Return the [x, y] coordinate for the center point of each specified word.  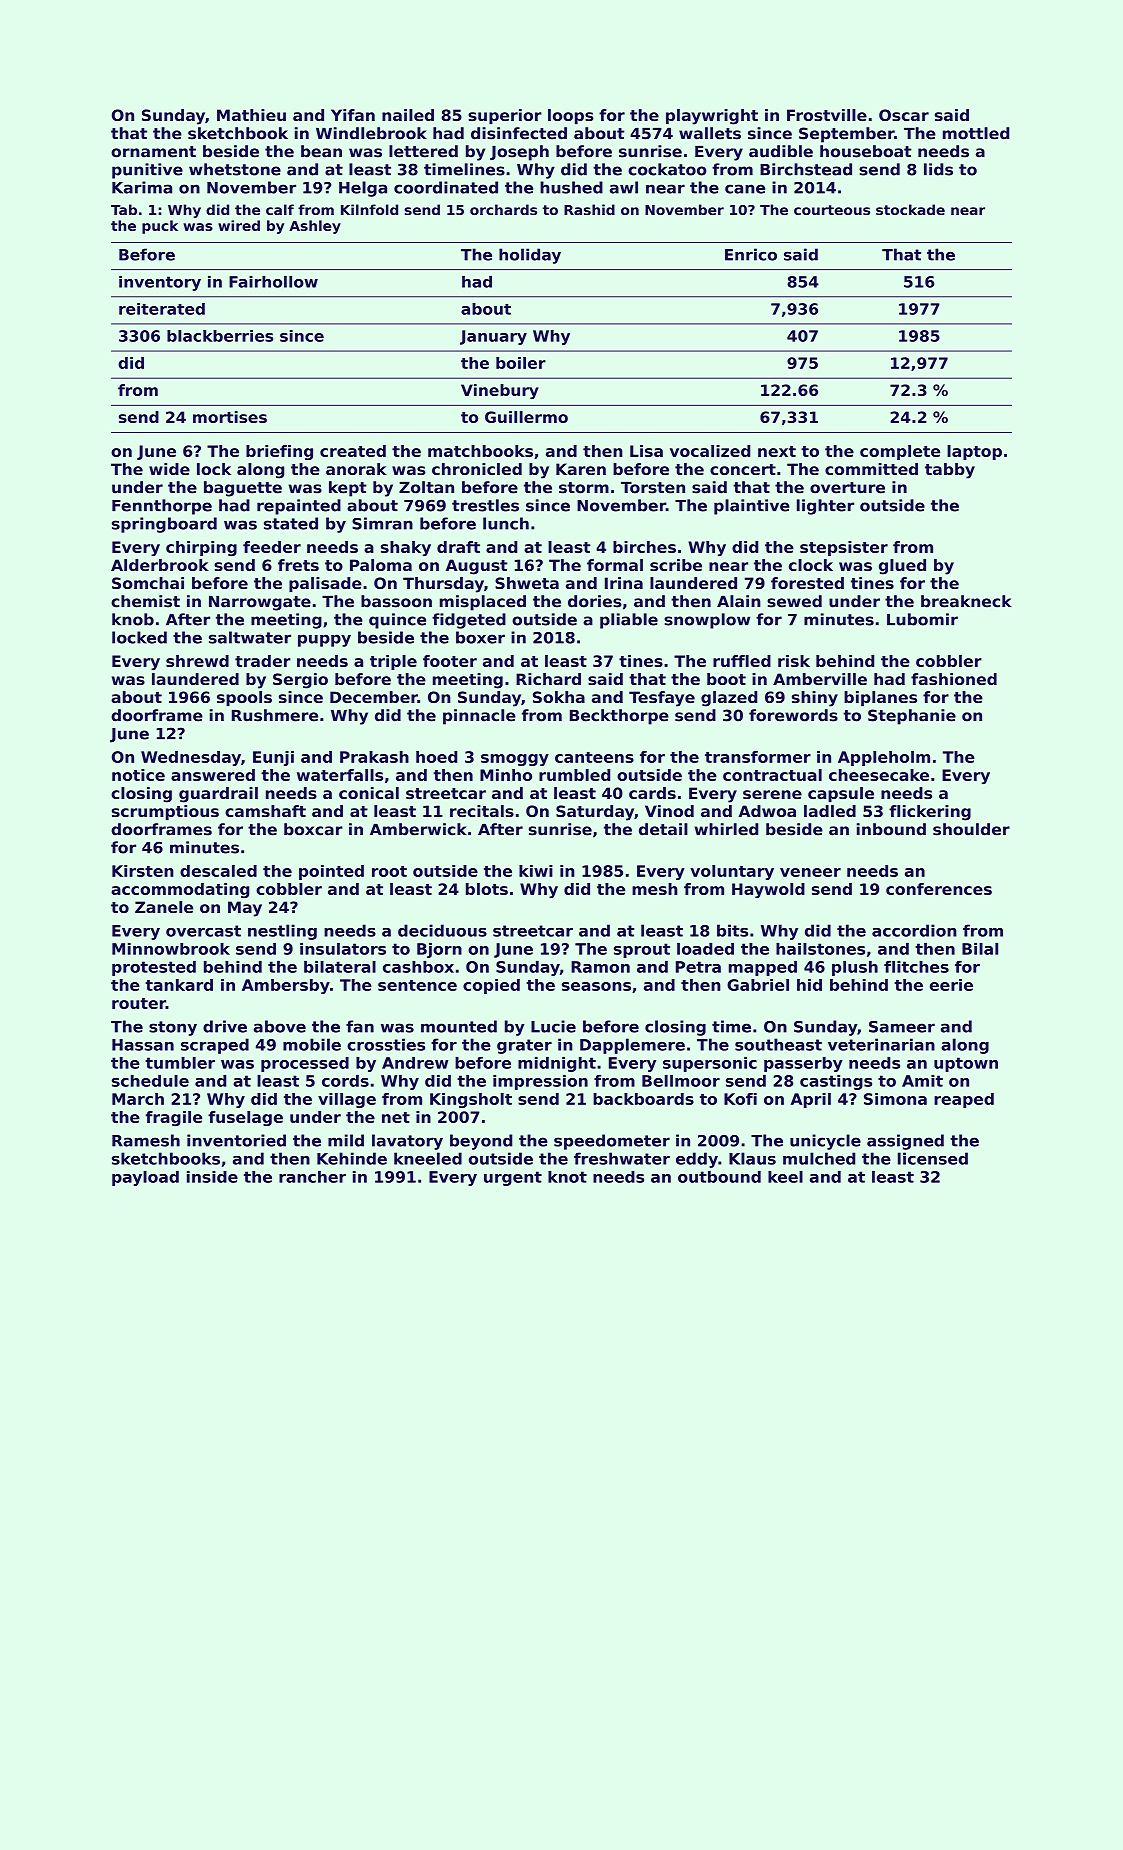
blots [487, 889]
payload [145, 1178]
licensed [933, 1158]
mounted [459, 1026]
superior [505, 116]
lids [938, 169]
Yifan [353, 115]
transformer [758, 757]
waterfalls [340, 775]
